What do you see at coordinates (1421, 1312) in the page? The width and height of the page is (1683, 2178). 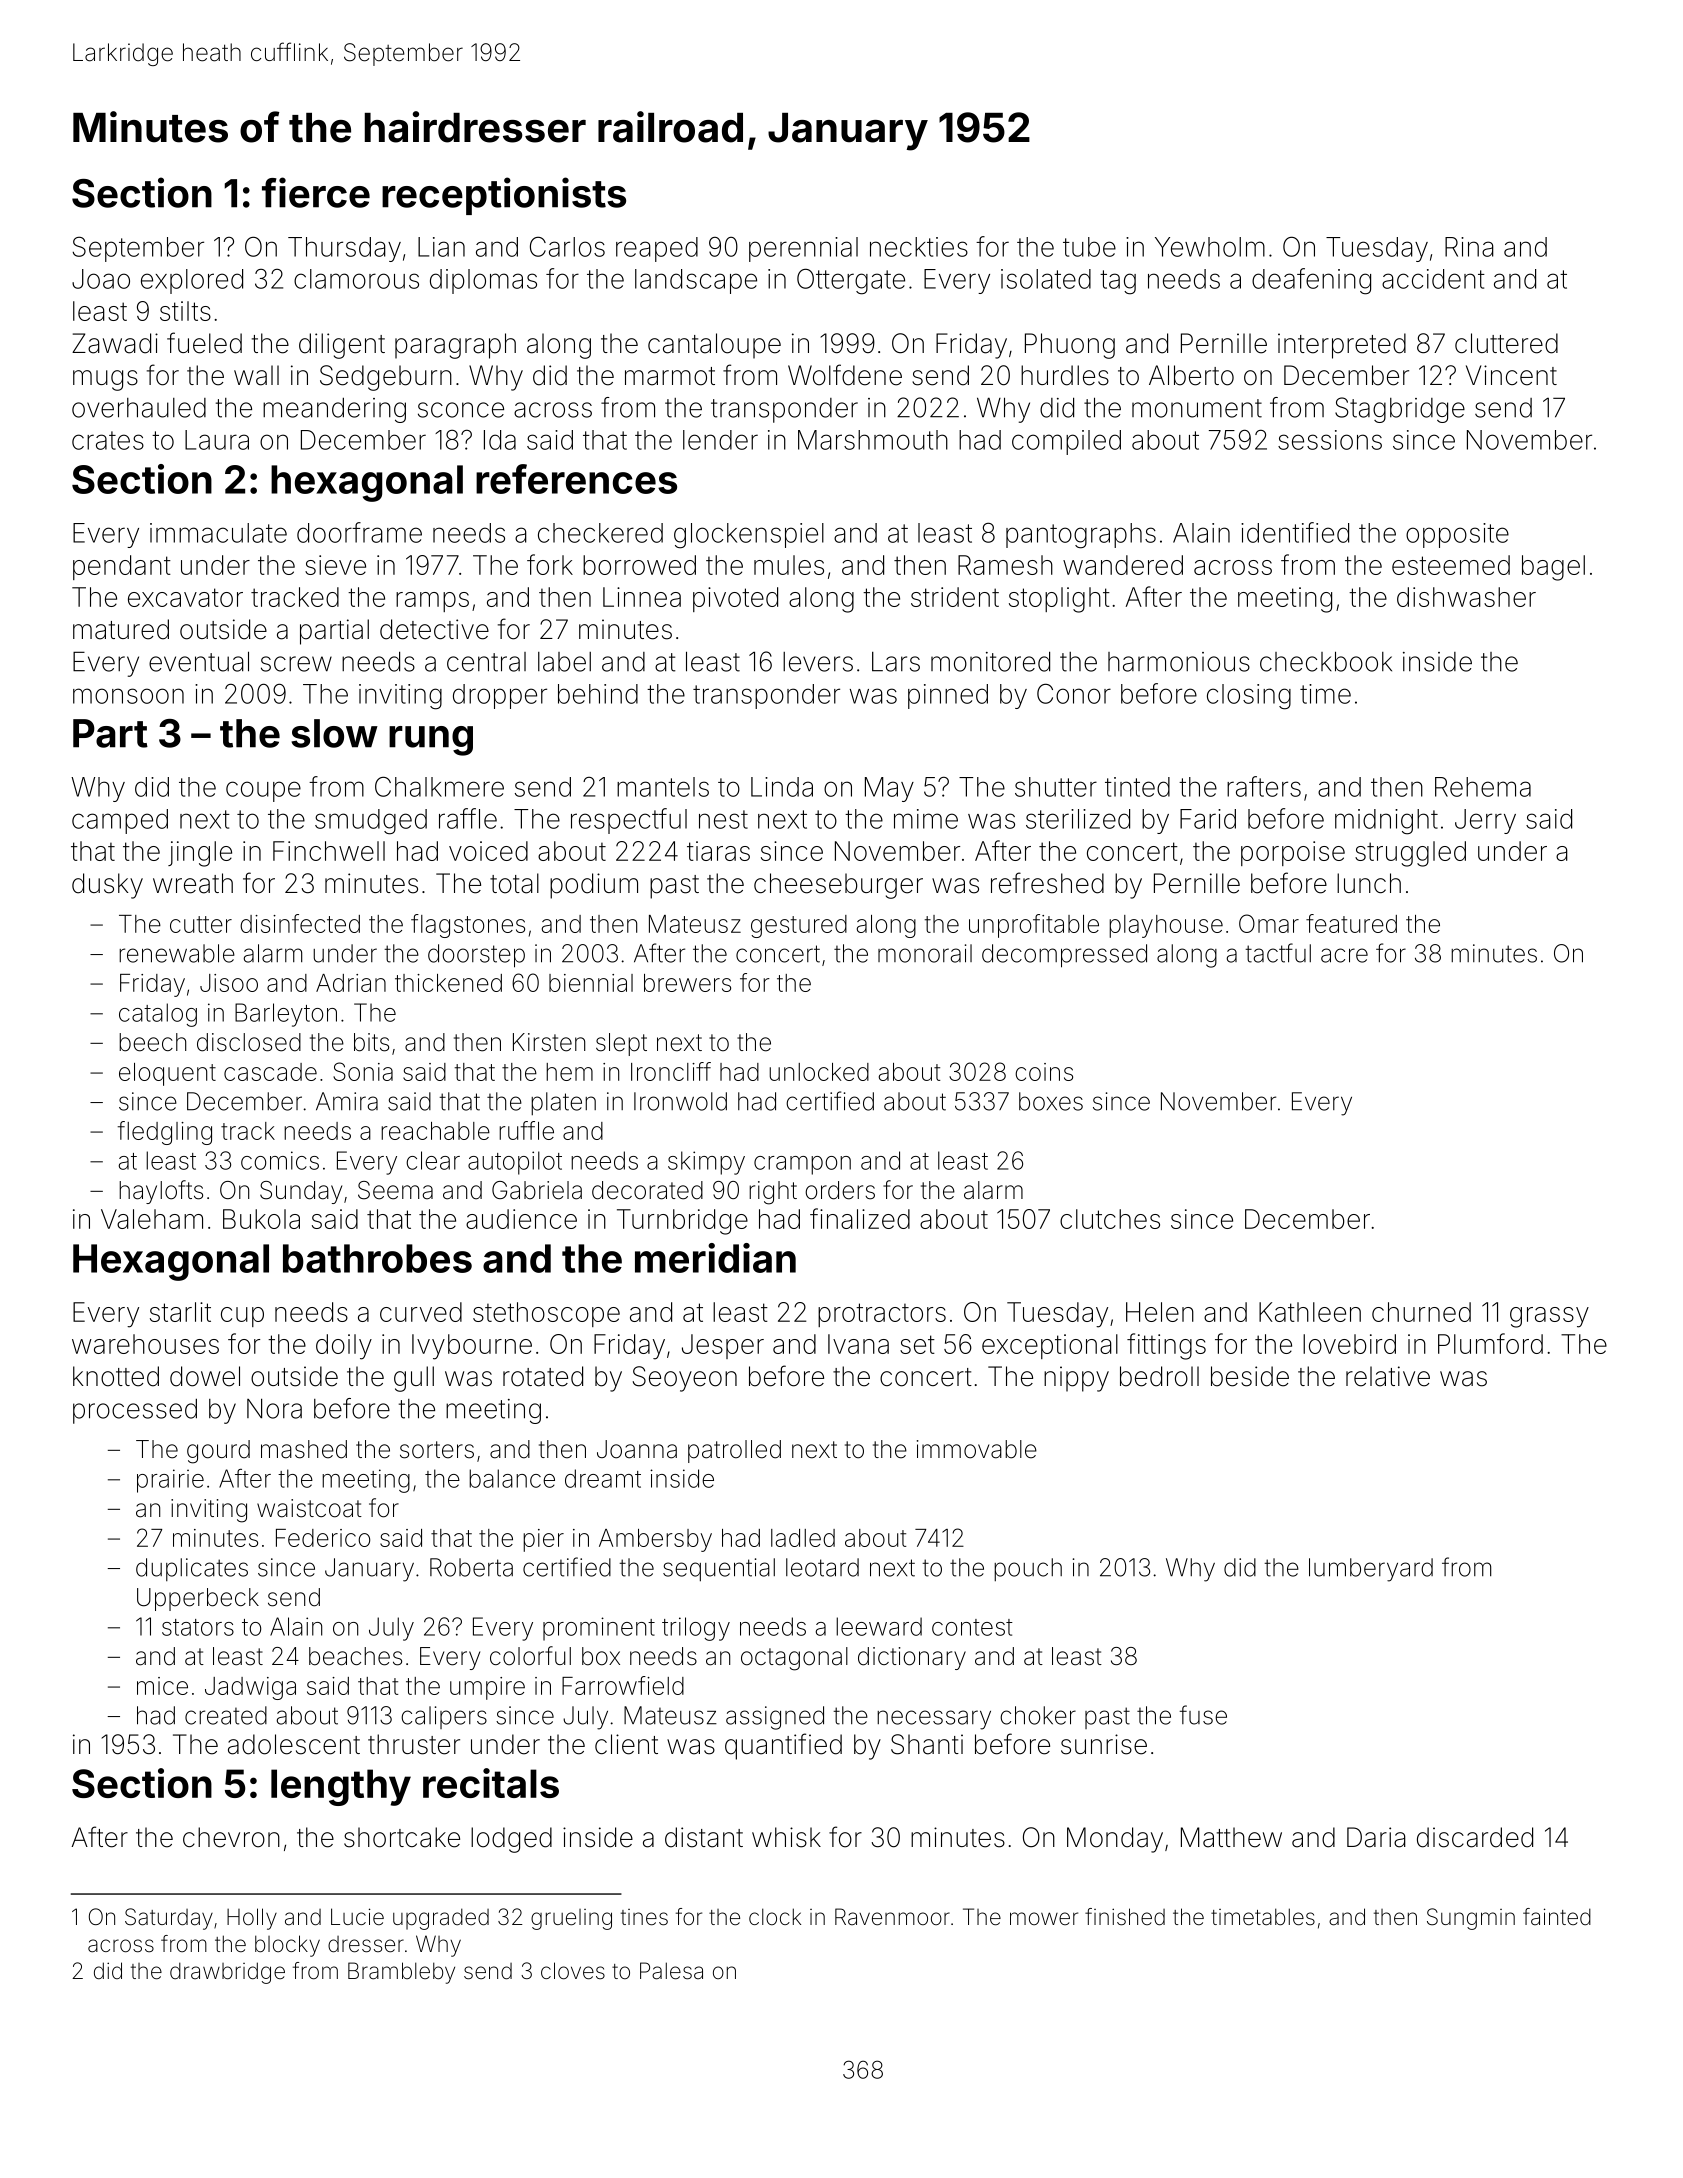 I see `churned` at bounding box center [1421, 1312].
